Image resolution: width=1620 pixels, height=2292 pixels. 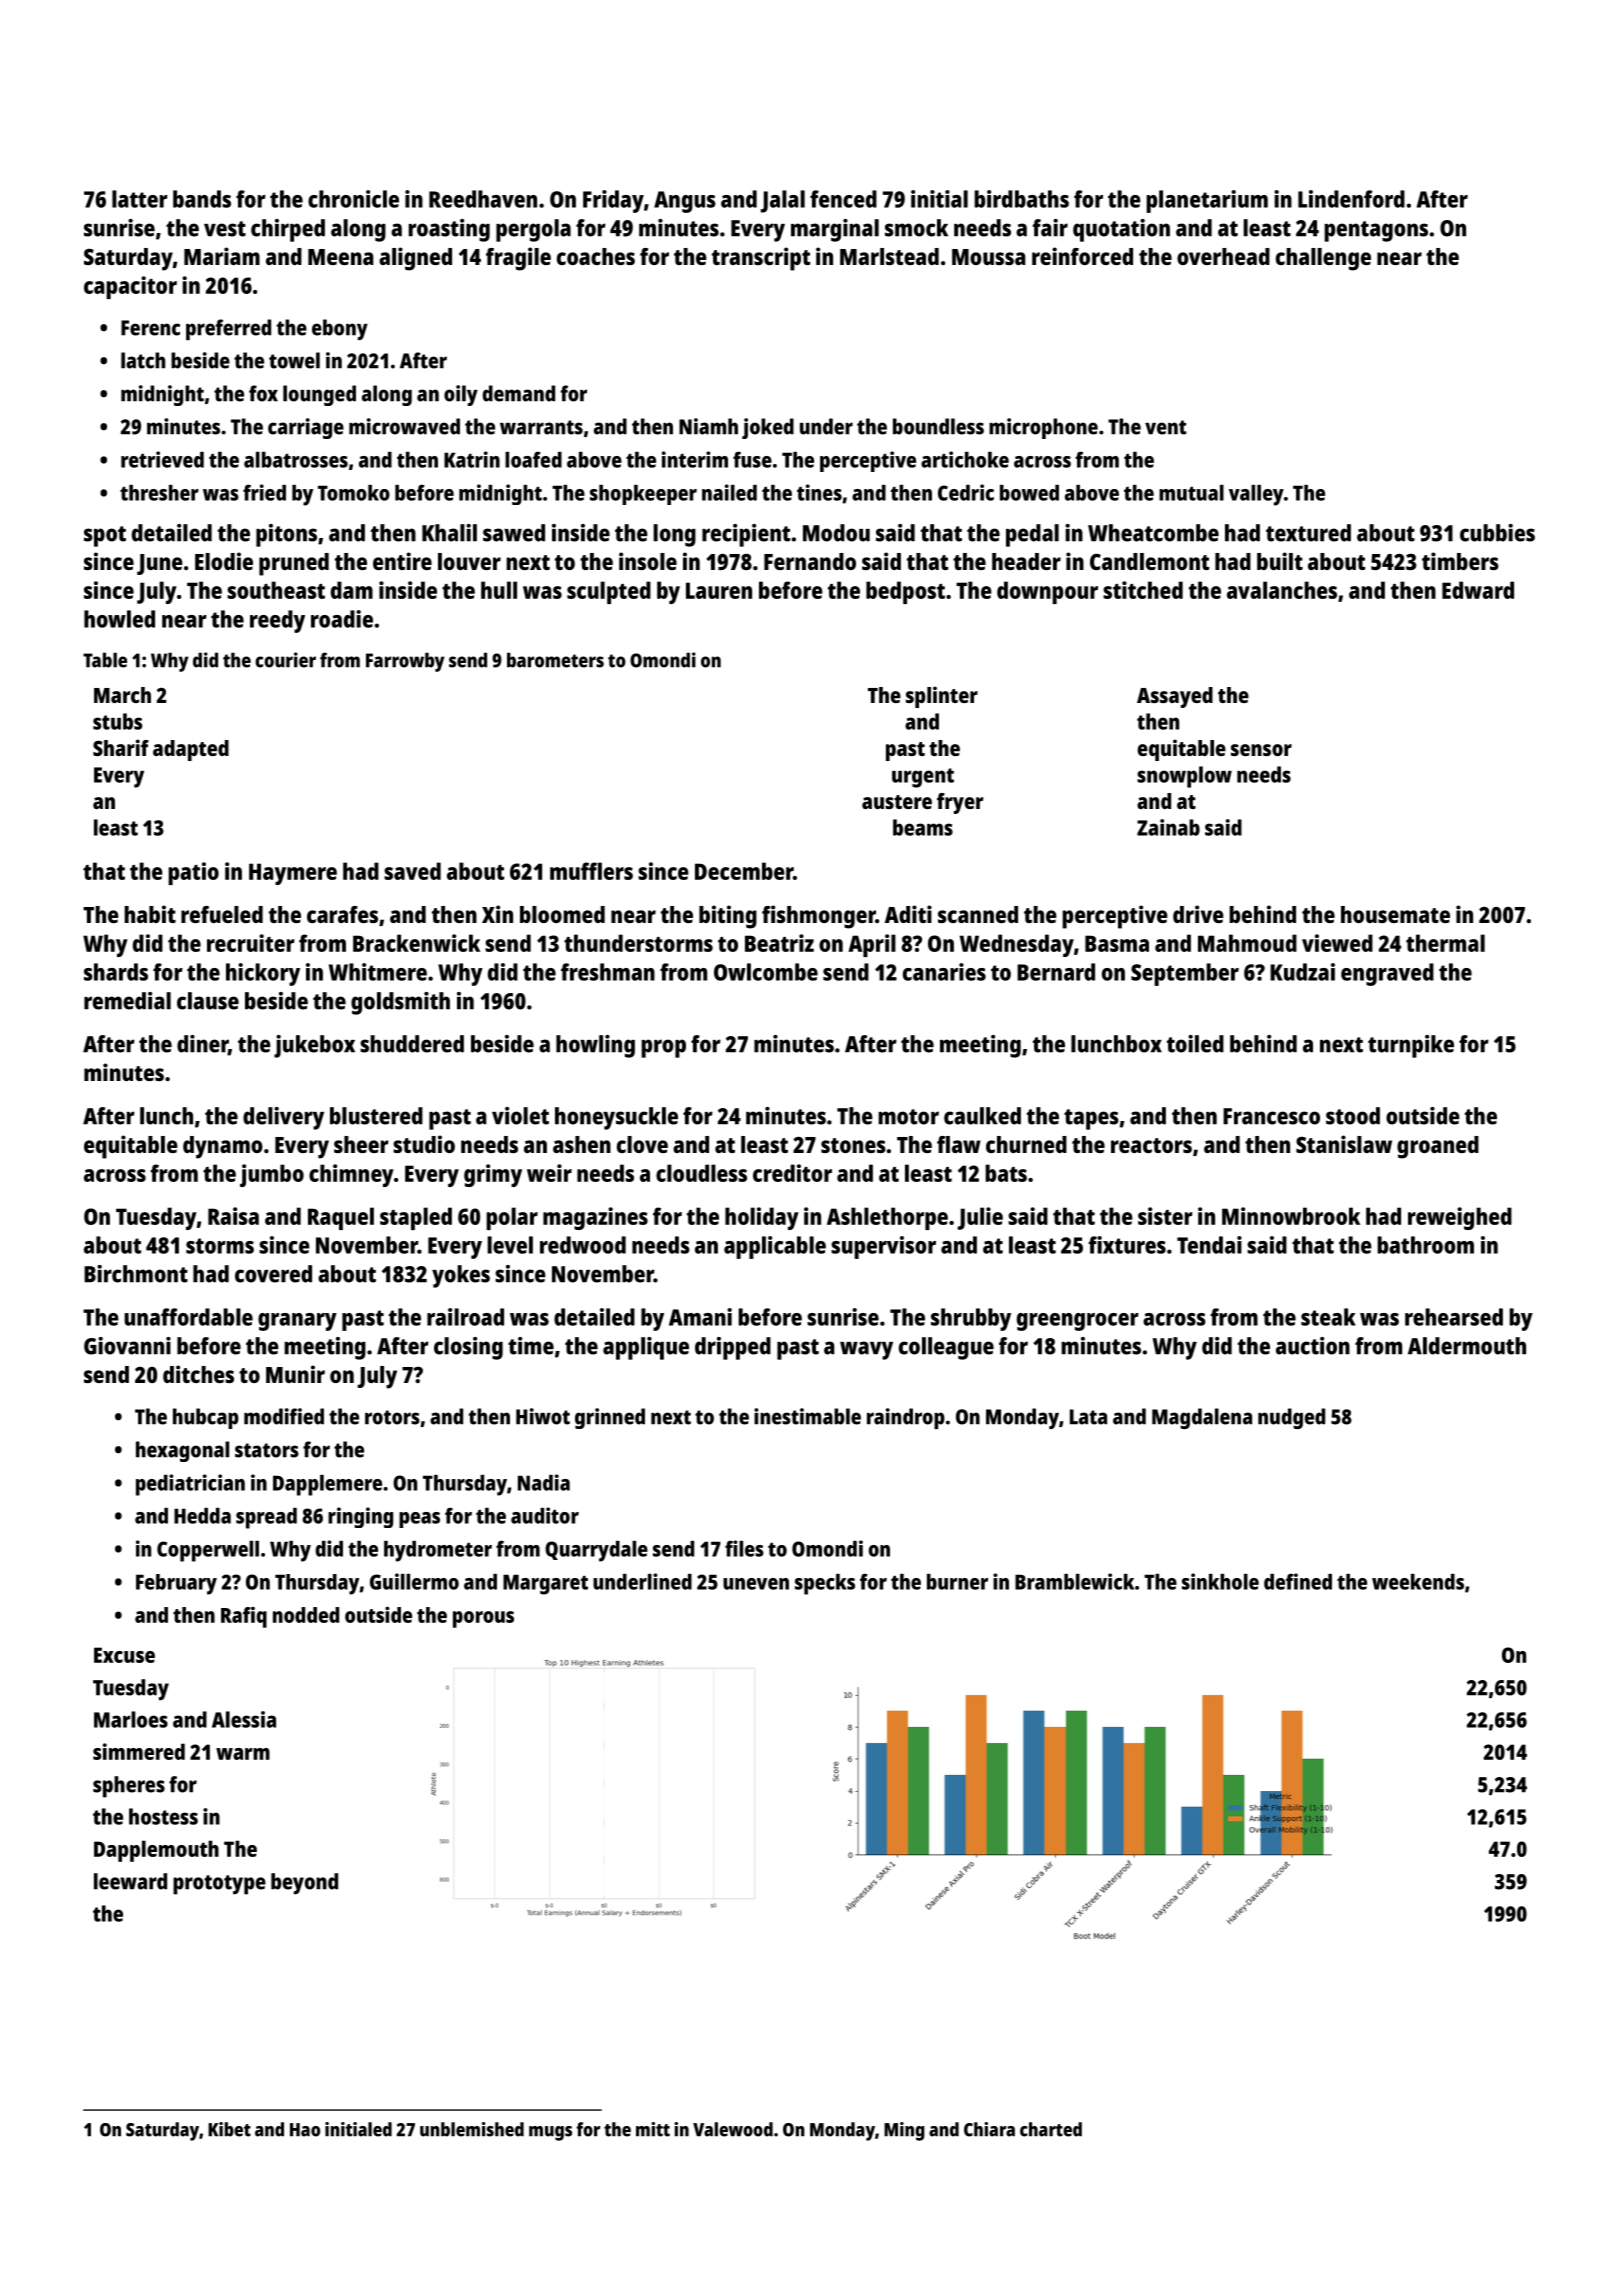 What do you see at coordinates (140, 199) in the image?
I see `latter` at bounding box center [140, 199].
